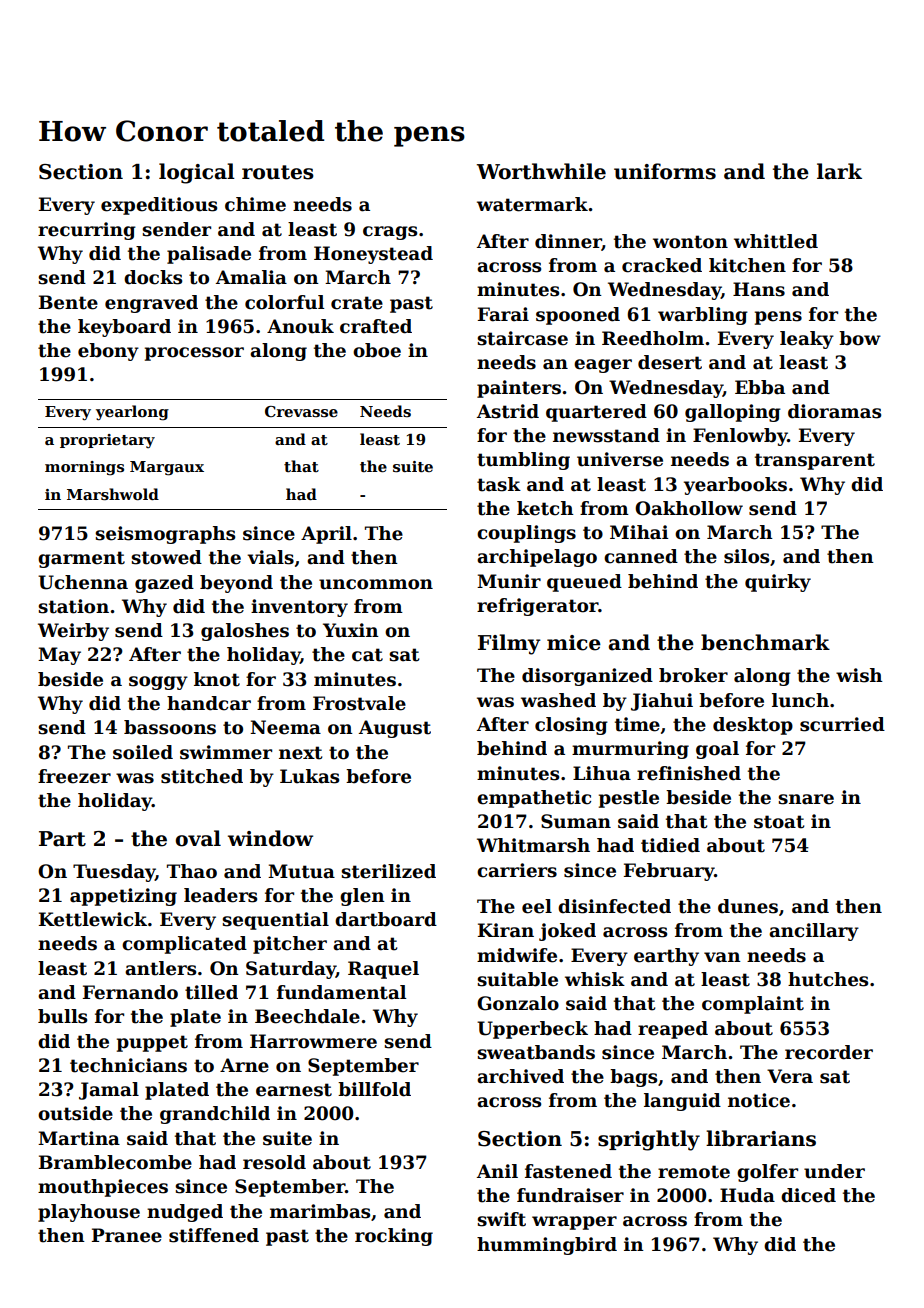 This screenshot has height=1308, width=924. Describe the element at coordinates (214, 1235) in the screenshot. I see `stiffened` at that location.
